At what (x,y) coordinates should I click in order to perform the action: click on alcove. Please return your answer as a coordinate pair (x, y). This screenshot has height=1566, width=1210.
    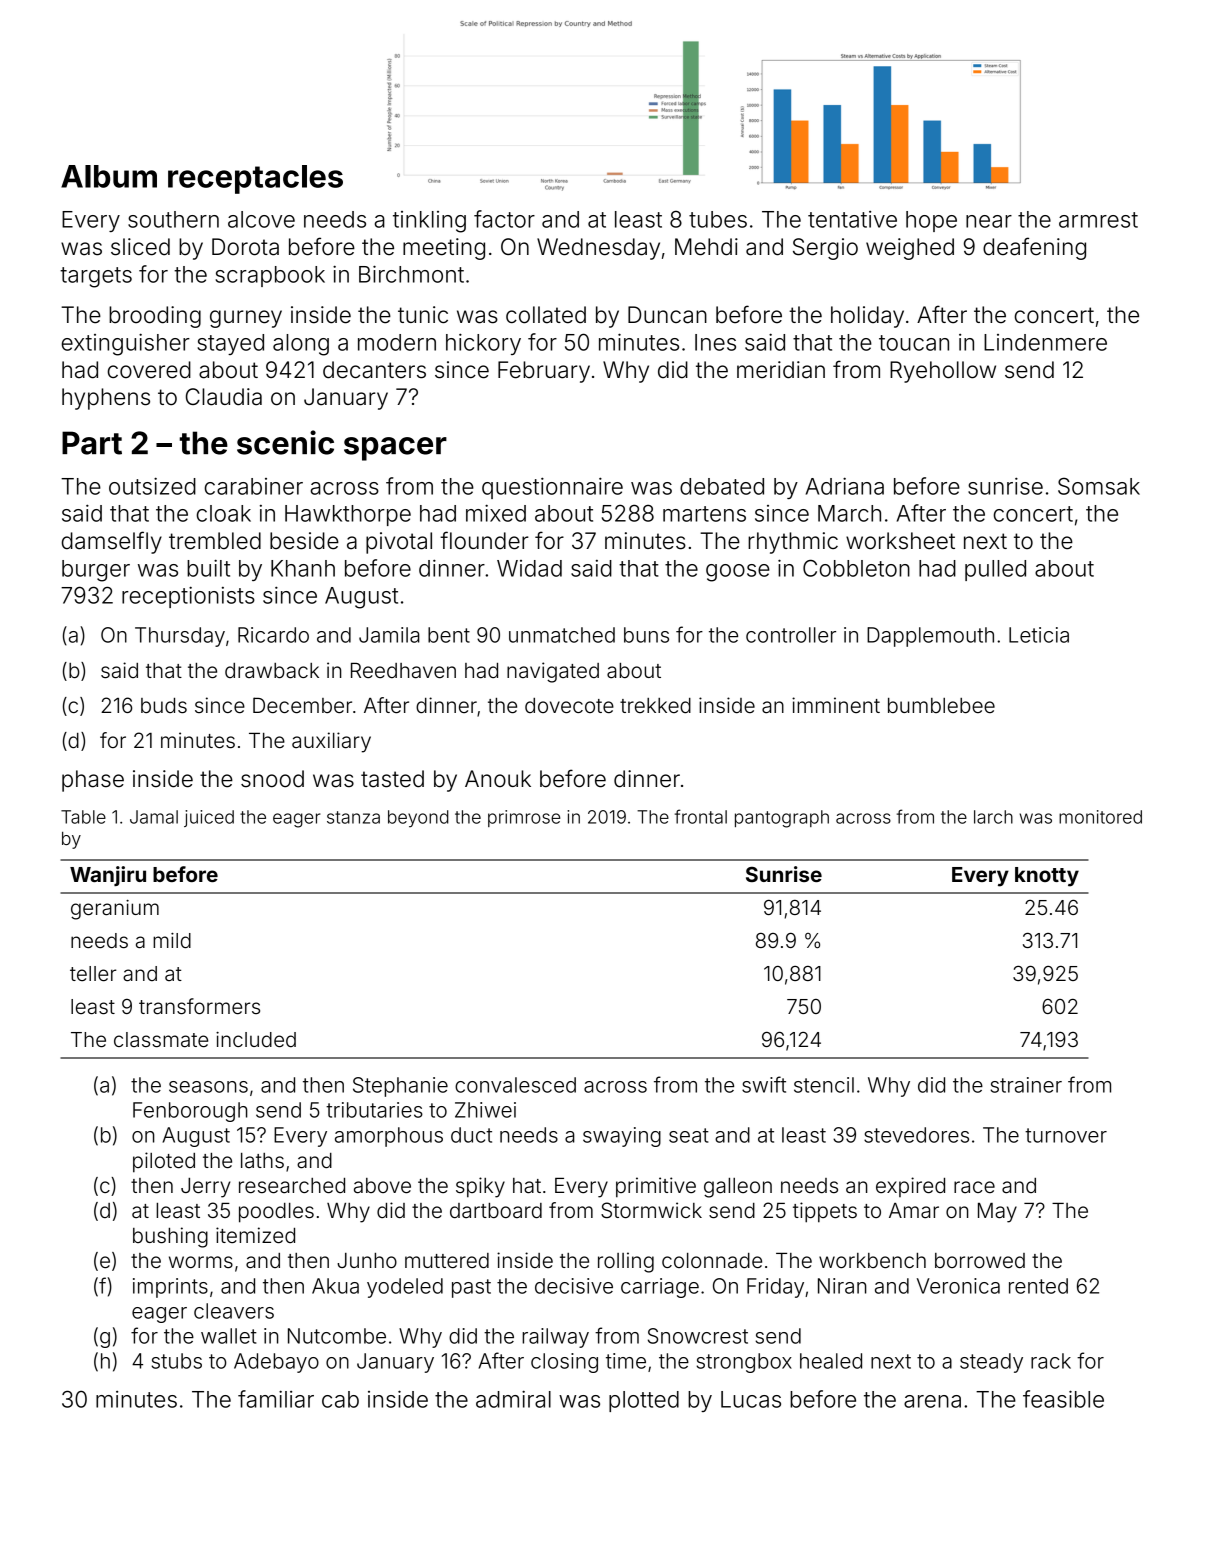
    Looking at the image, I should click on (261, 219).
